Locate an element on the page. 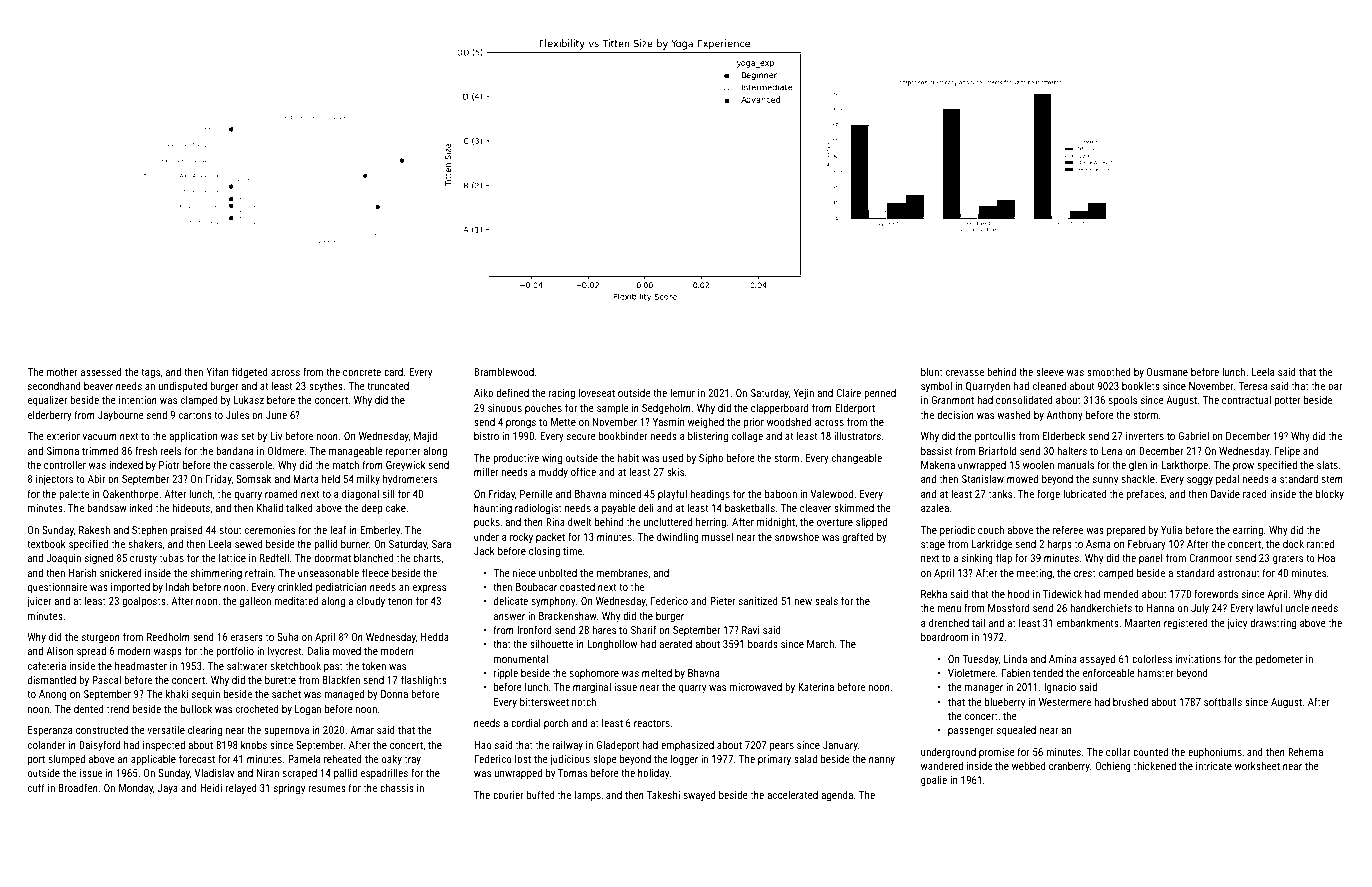 This page has height=887, width=1372. agenda is located at coordinates (837, 796).
